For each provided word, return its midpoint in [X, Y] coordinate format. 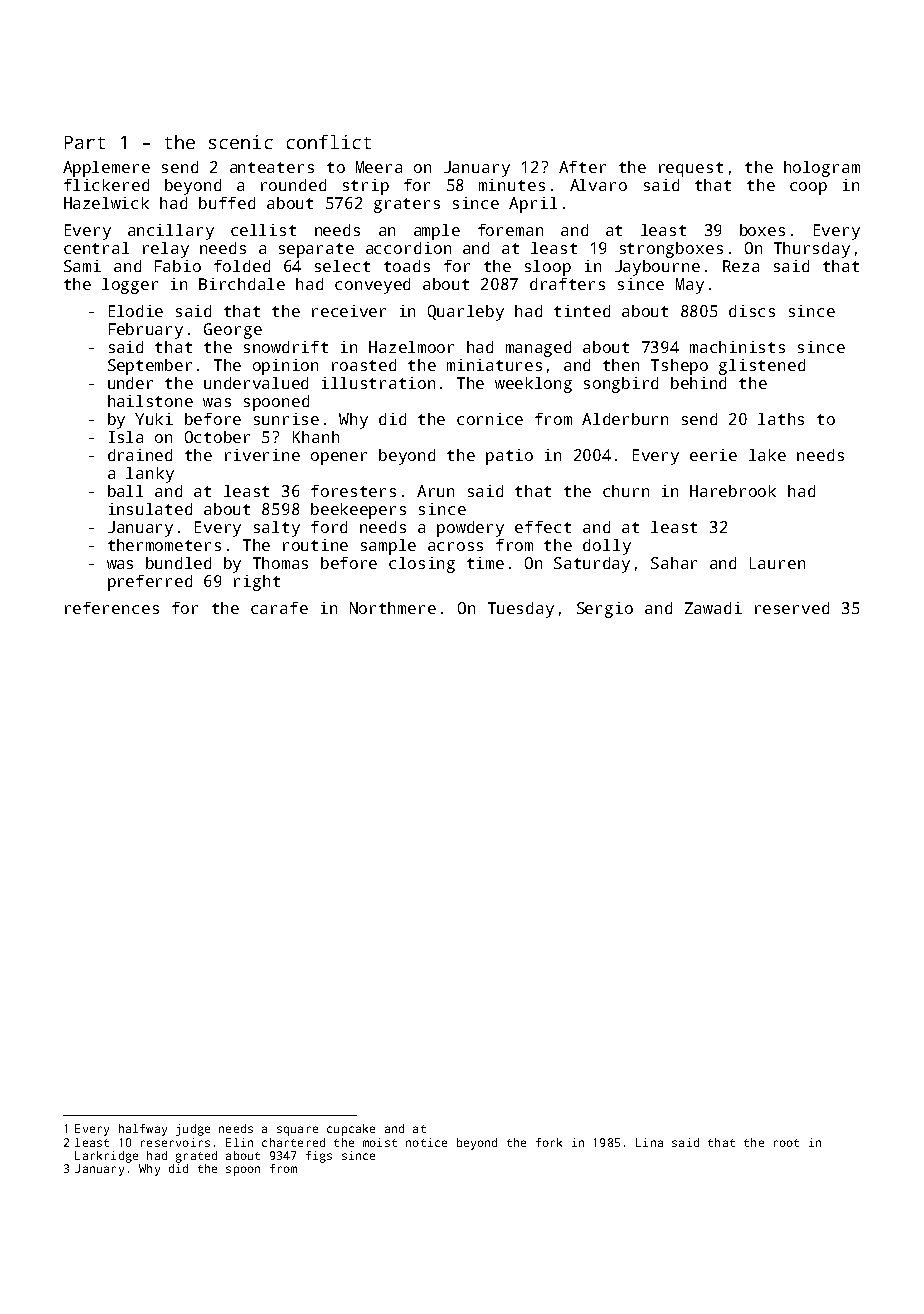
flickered [106, 185]
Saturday [592, 565]
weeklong [533, 385]
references [112, 608]
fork [549, 1142]
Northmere [393, 608]
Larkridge [106, 1157]
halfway [143, 1130]
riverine [262, 455]
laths [781, 419]
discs [752, 311]
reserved [792, 608]
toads [407, 266]
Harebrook [733, 491]
